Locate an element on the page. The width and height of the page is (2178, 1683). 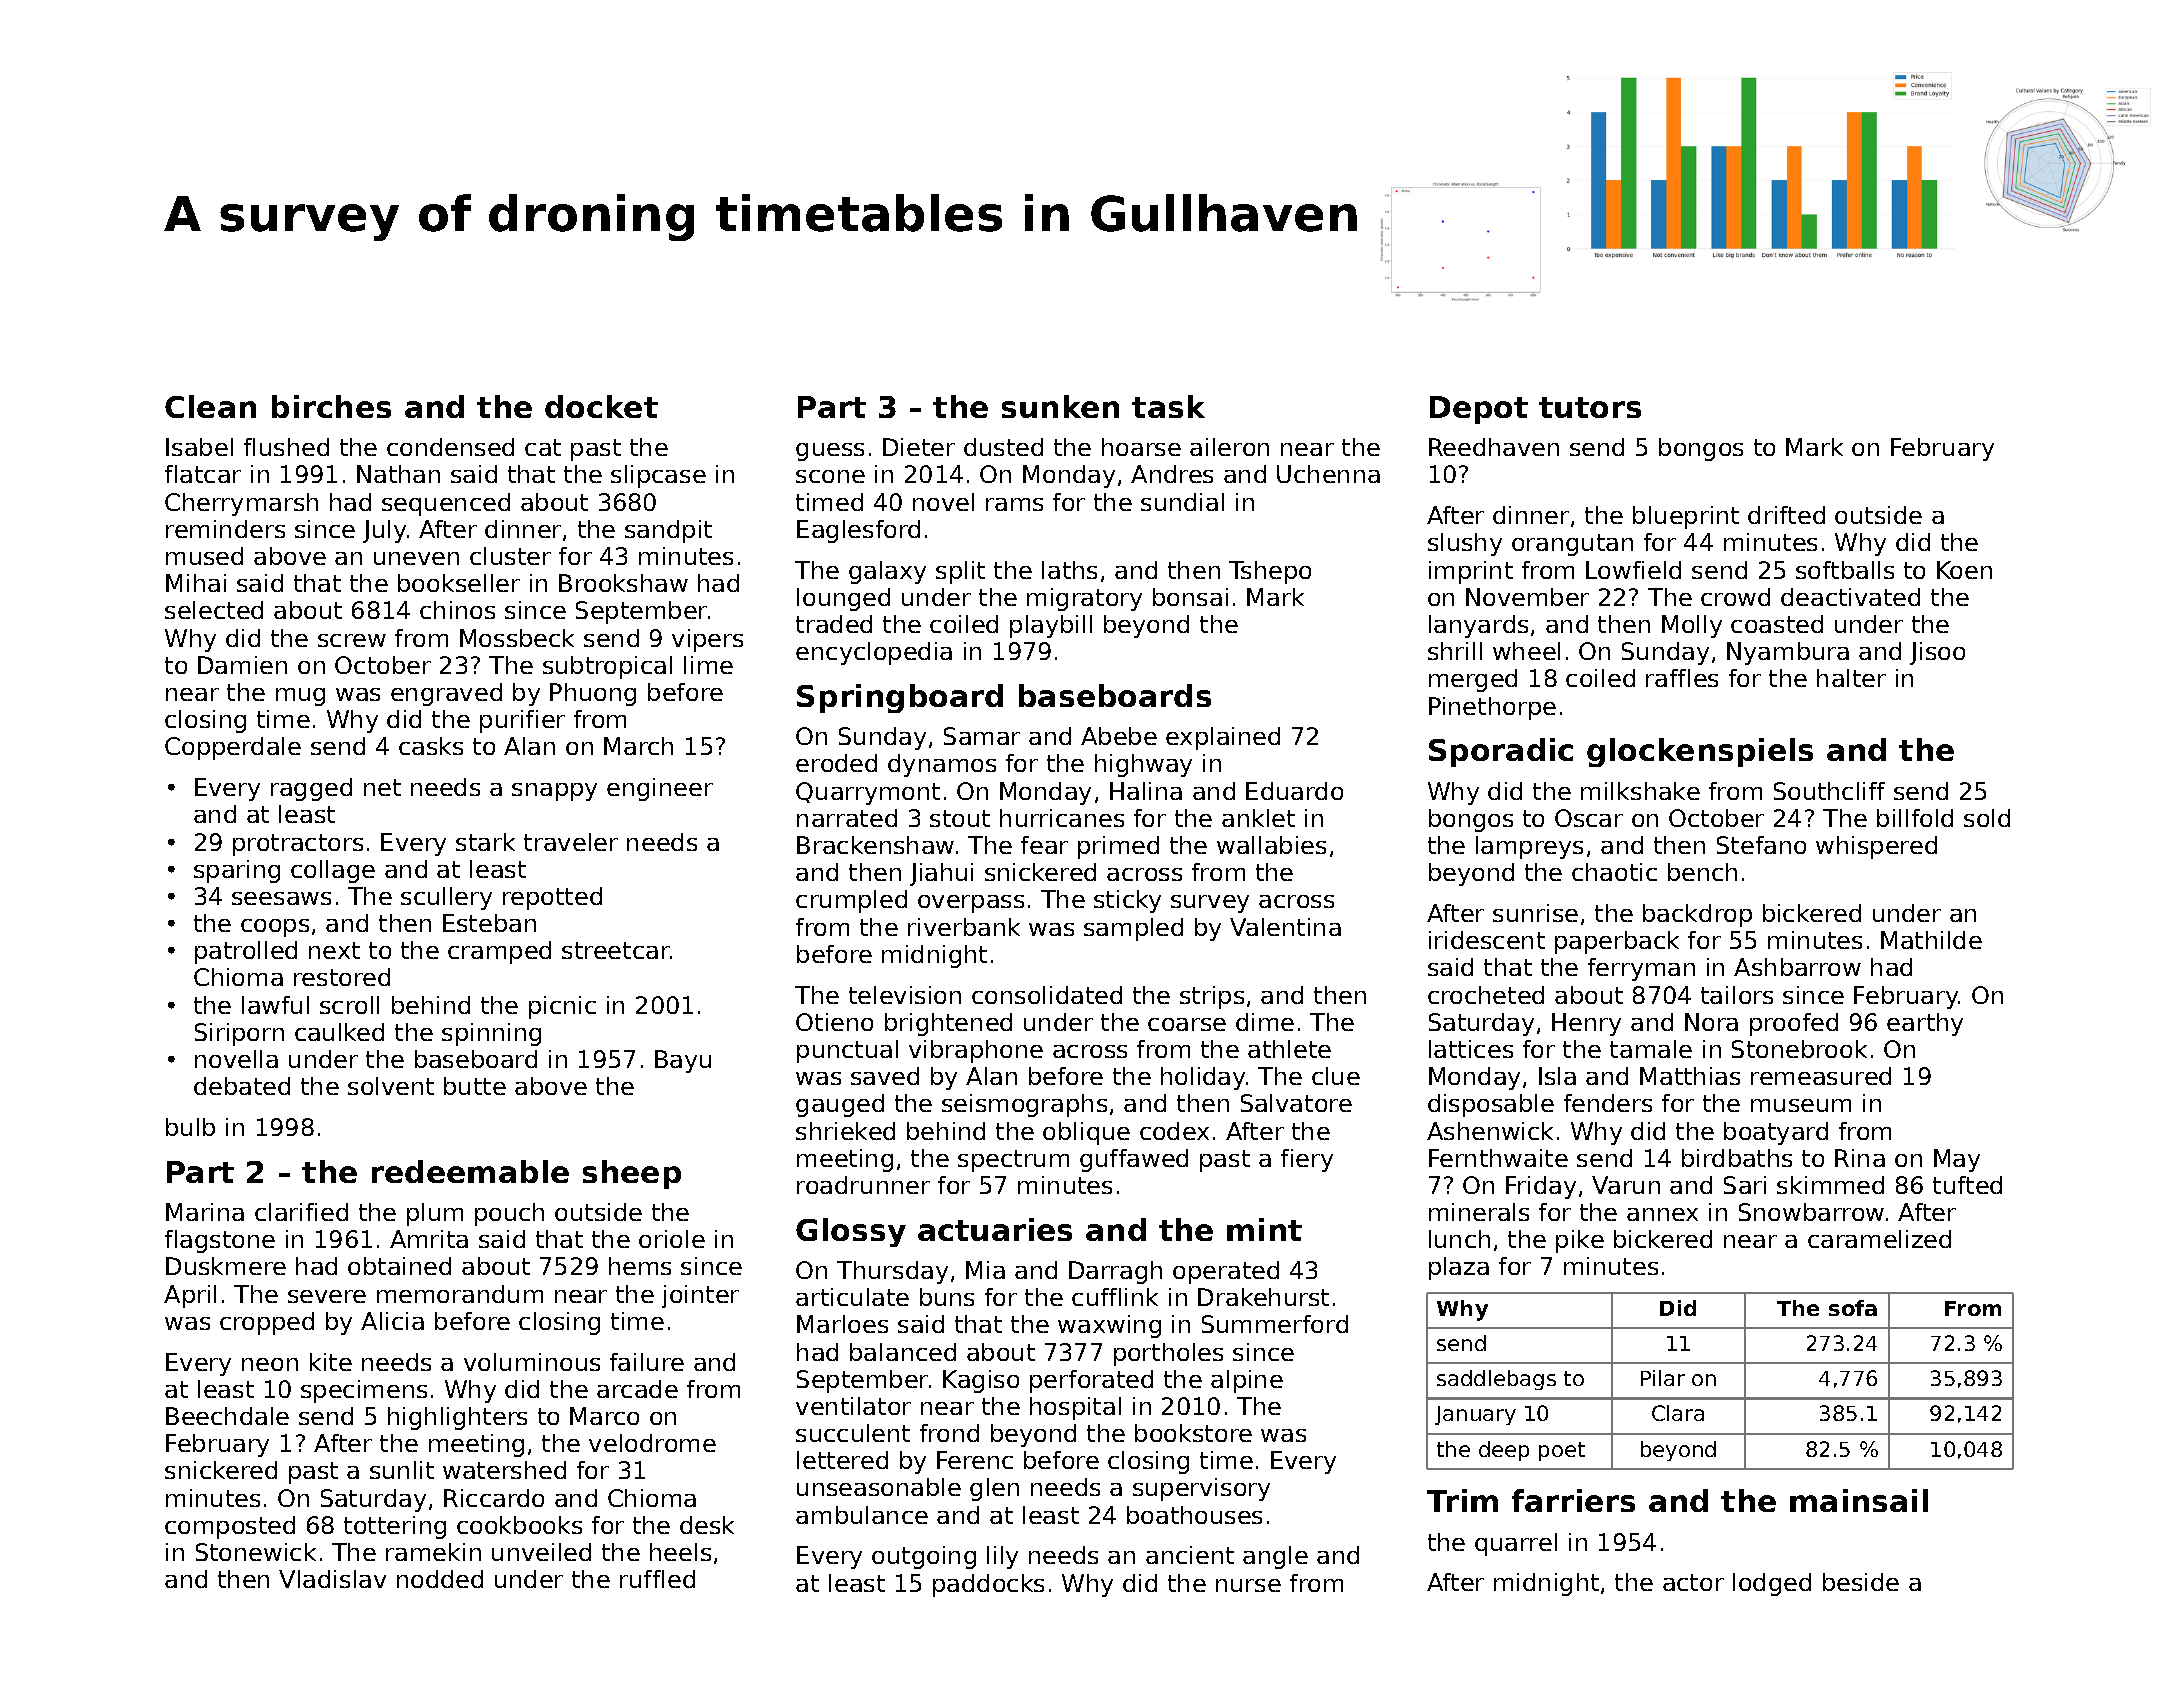
ruffled is located at coordinates (657, 1579).
